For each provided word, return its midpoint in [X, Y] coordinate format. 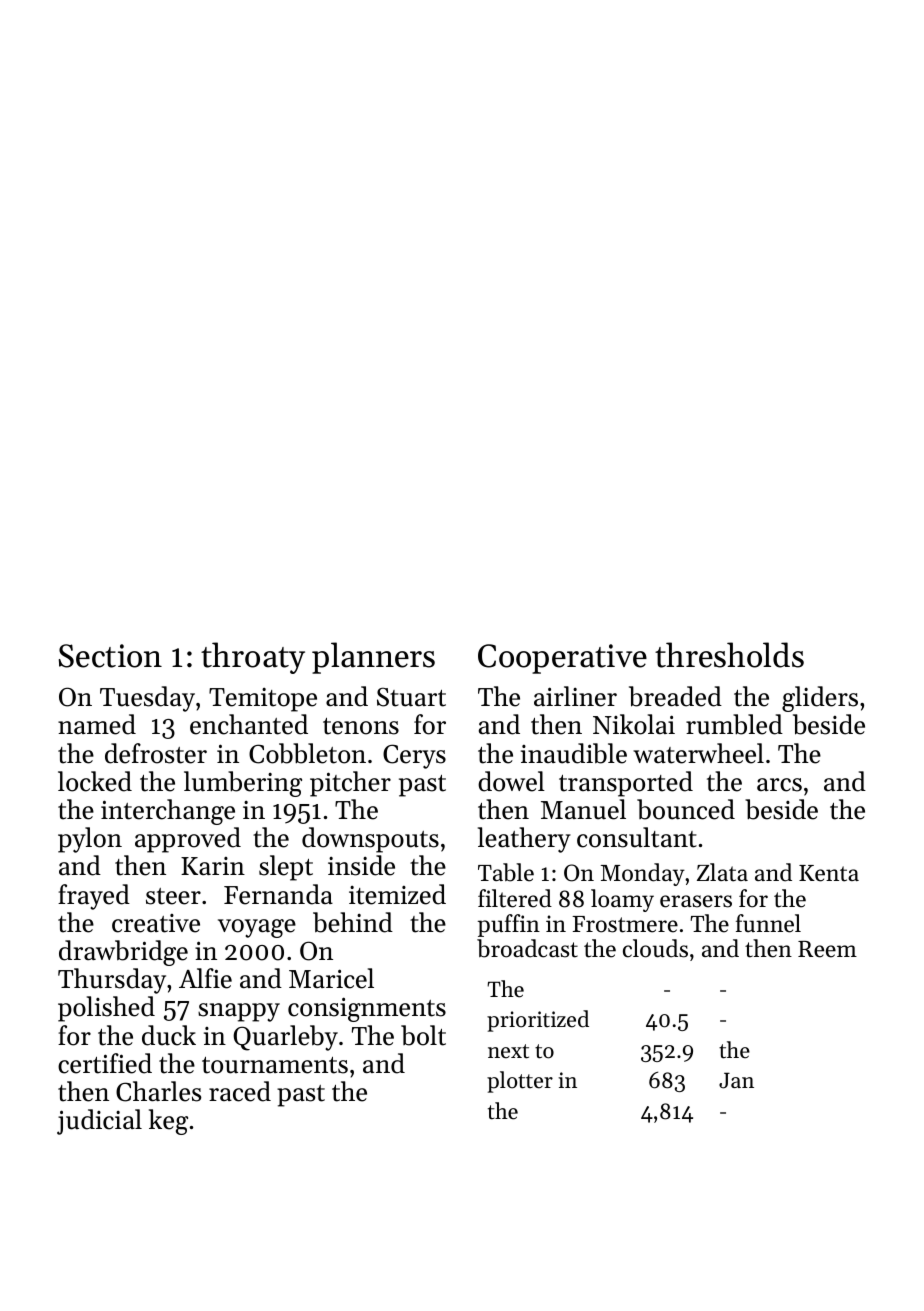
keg [168, 1122]
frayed [94, 897]
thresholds [729, 655]
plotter [520, 1082]
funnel [768, 923]
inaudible [574, 753]
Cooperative [562, 659]
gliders [820, 699]
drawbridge [123, 953]
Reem [827, 949]
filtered [515, 898]
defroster [156, 753]
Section [110, 656]
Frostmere [625, 924]
